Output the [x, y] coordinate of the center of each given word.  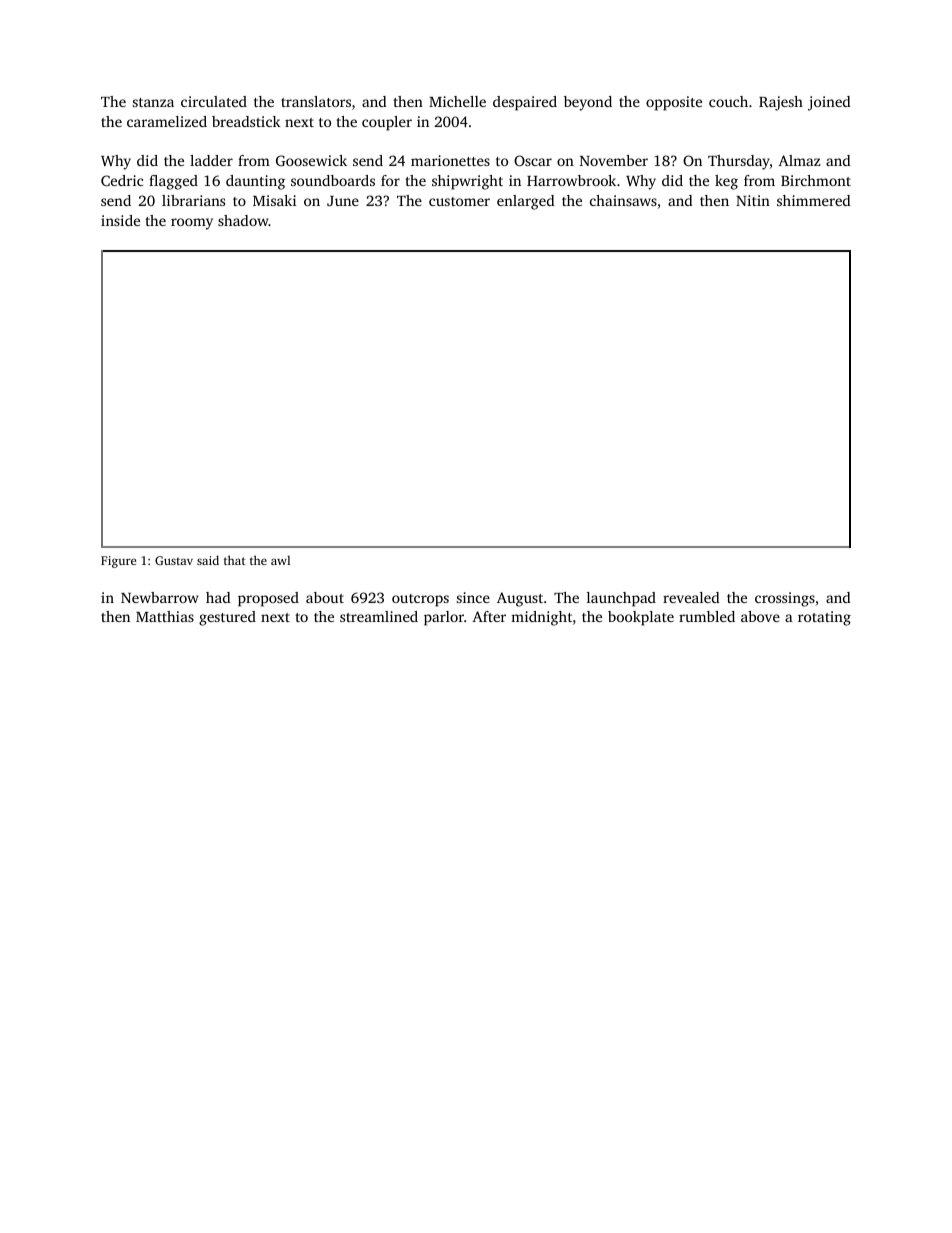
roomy [192, 224]
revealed [691, 597]
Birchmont [816, 180]
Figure [118, 562]
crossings [785, 599]
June [343, 201]
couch [728, 101]
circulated [214, 101]
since [473, 597]
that [234, 560]
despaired [525, 103]
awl [280, 560]
